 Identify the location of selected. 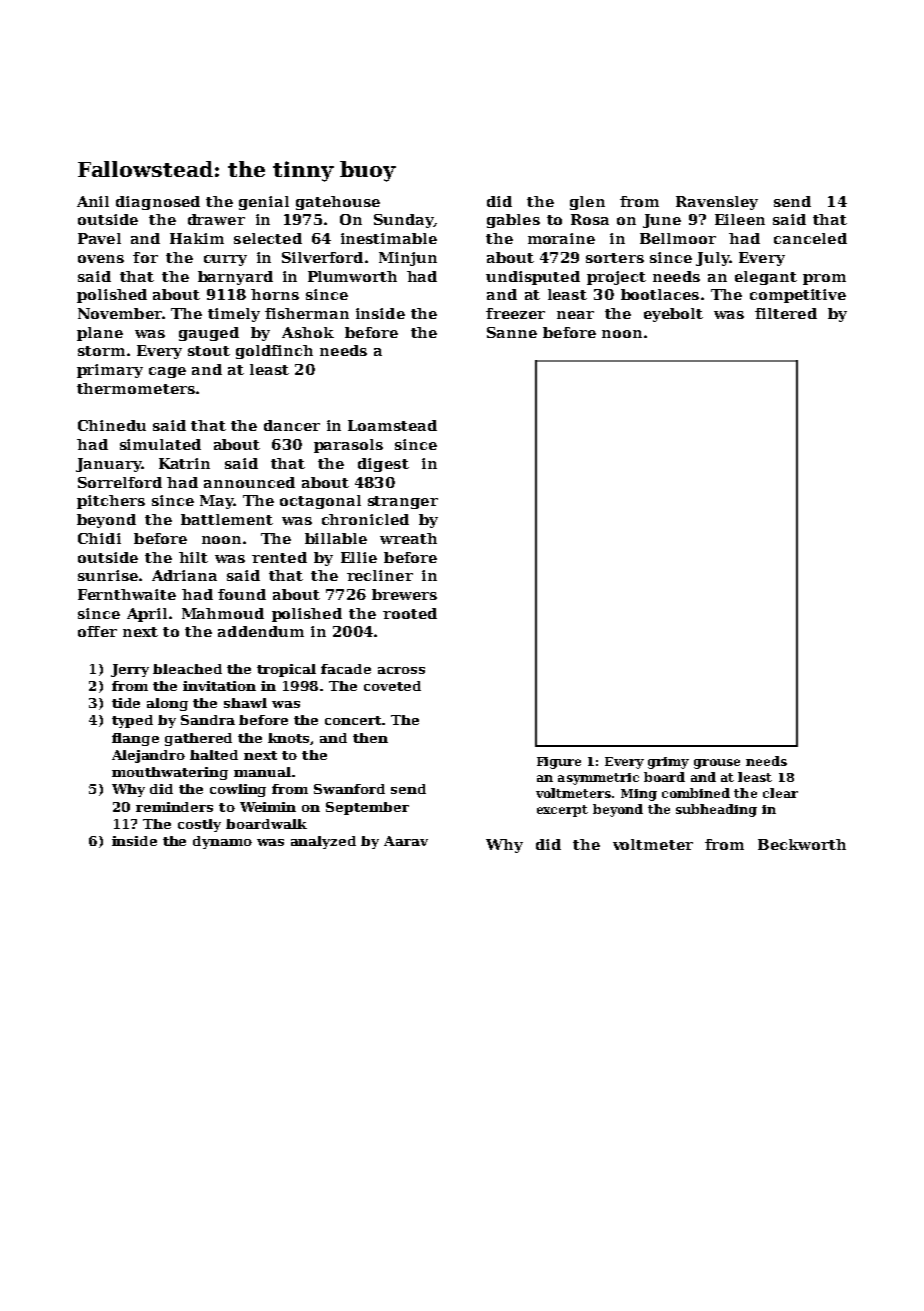
(268, 238).
